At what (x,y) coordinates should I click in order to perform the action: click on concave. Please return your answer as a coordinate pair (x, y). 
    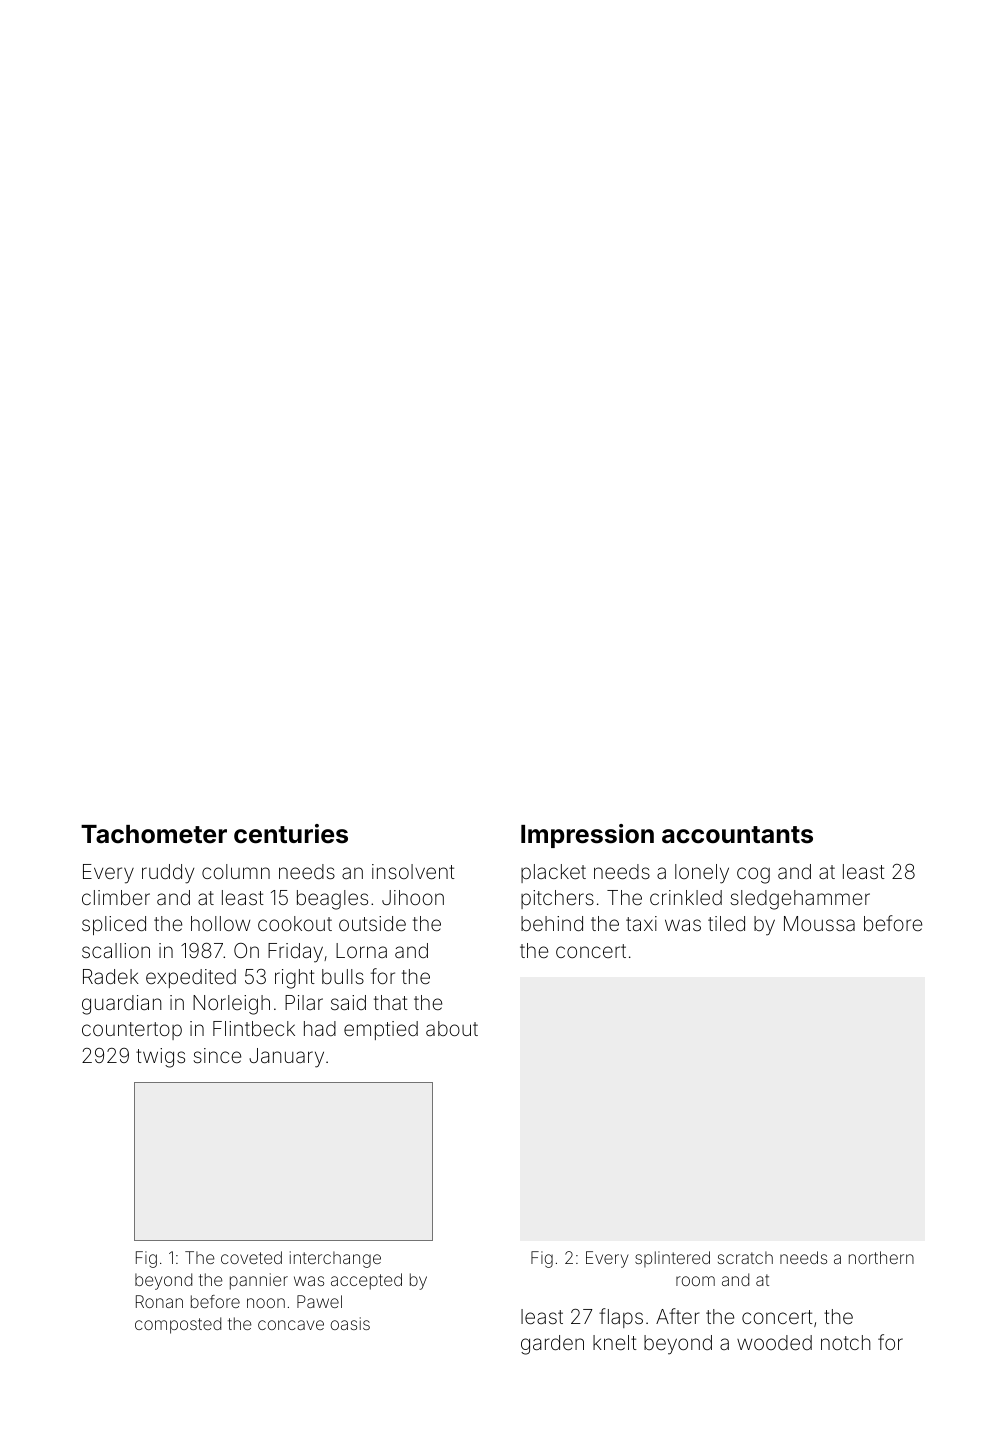
    Looking at the image, I should click on (291, 1325).
